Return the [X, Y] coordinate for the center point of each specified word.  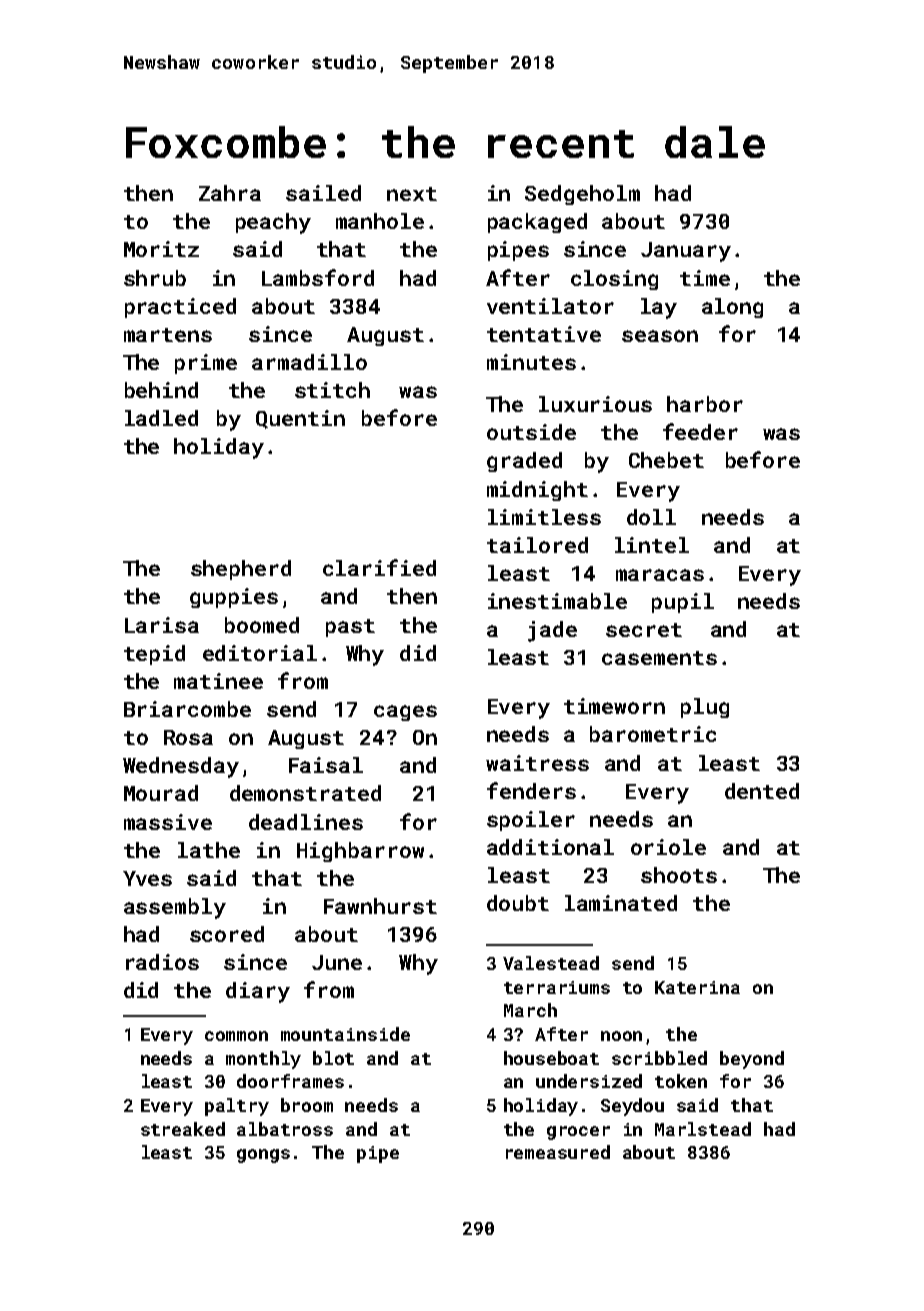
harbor [705, 404]
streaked [183, 1129]
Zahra [230, 193]
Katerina [697, 987]
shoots [679, 875]
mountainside [345, 1034]
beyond [752, 1060]
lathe [209, 850]
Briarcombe [187, 709]
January [686, 252]
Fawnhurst [380, 906]
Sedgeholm [582, 195]
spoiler [531, 821]
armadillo [309, 362]
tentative [544, 334]
